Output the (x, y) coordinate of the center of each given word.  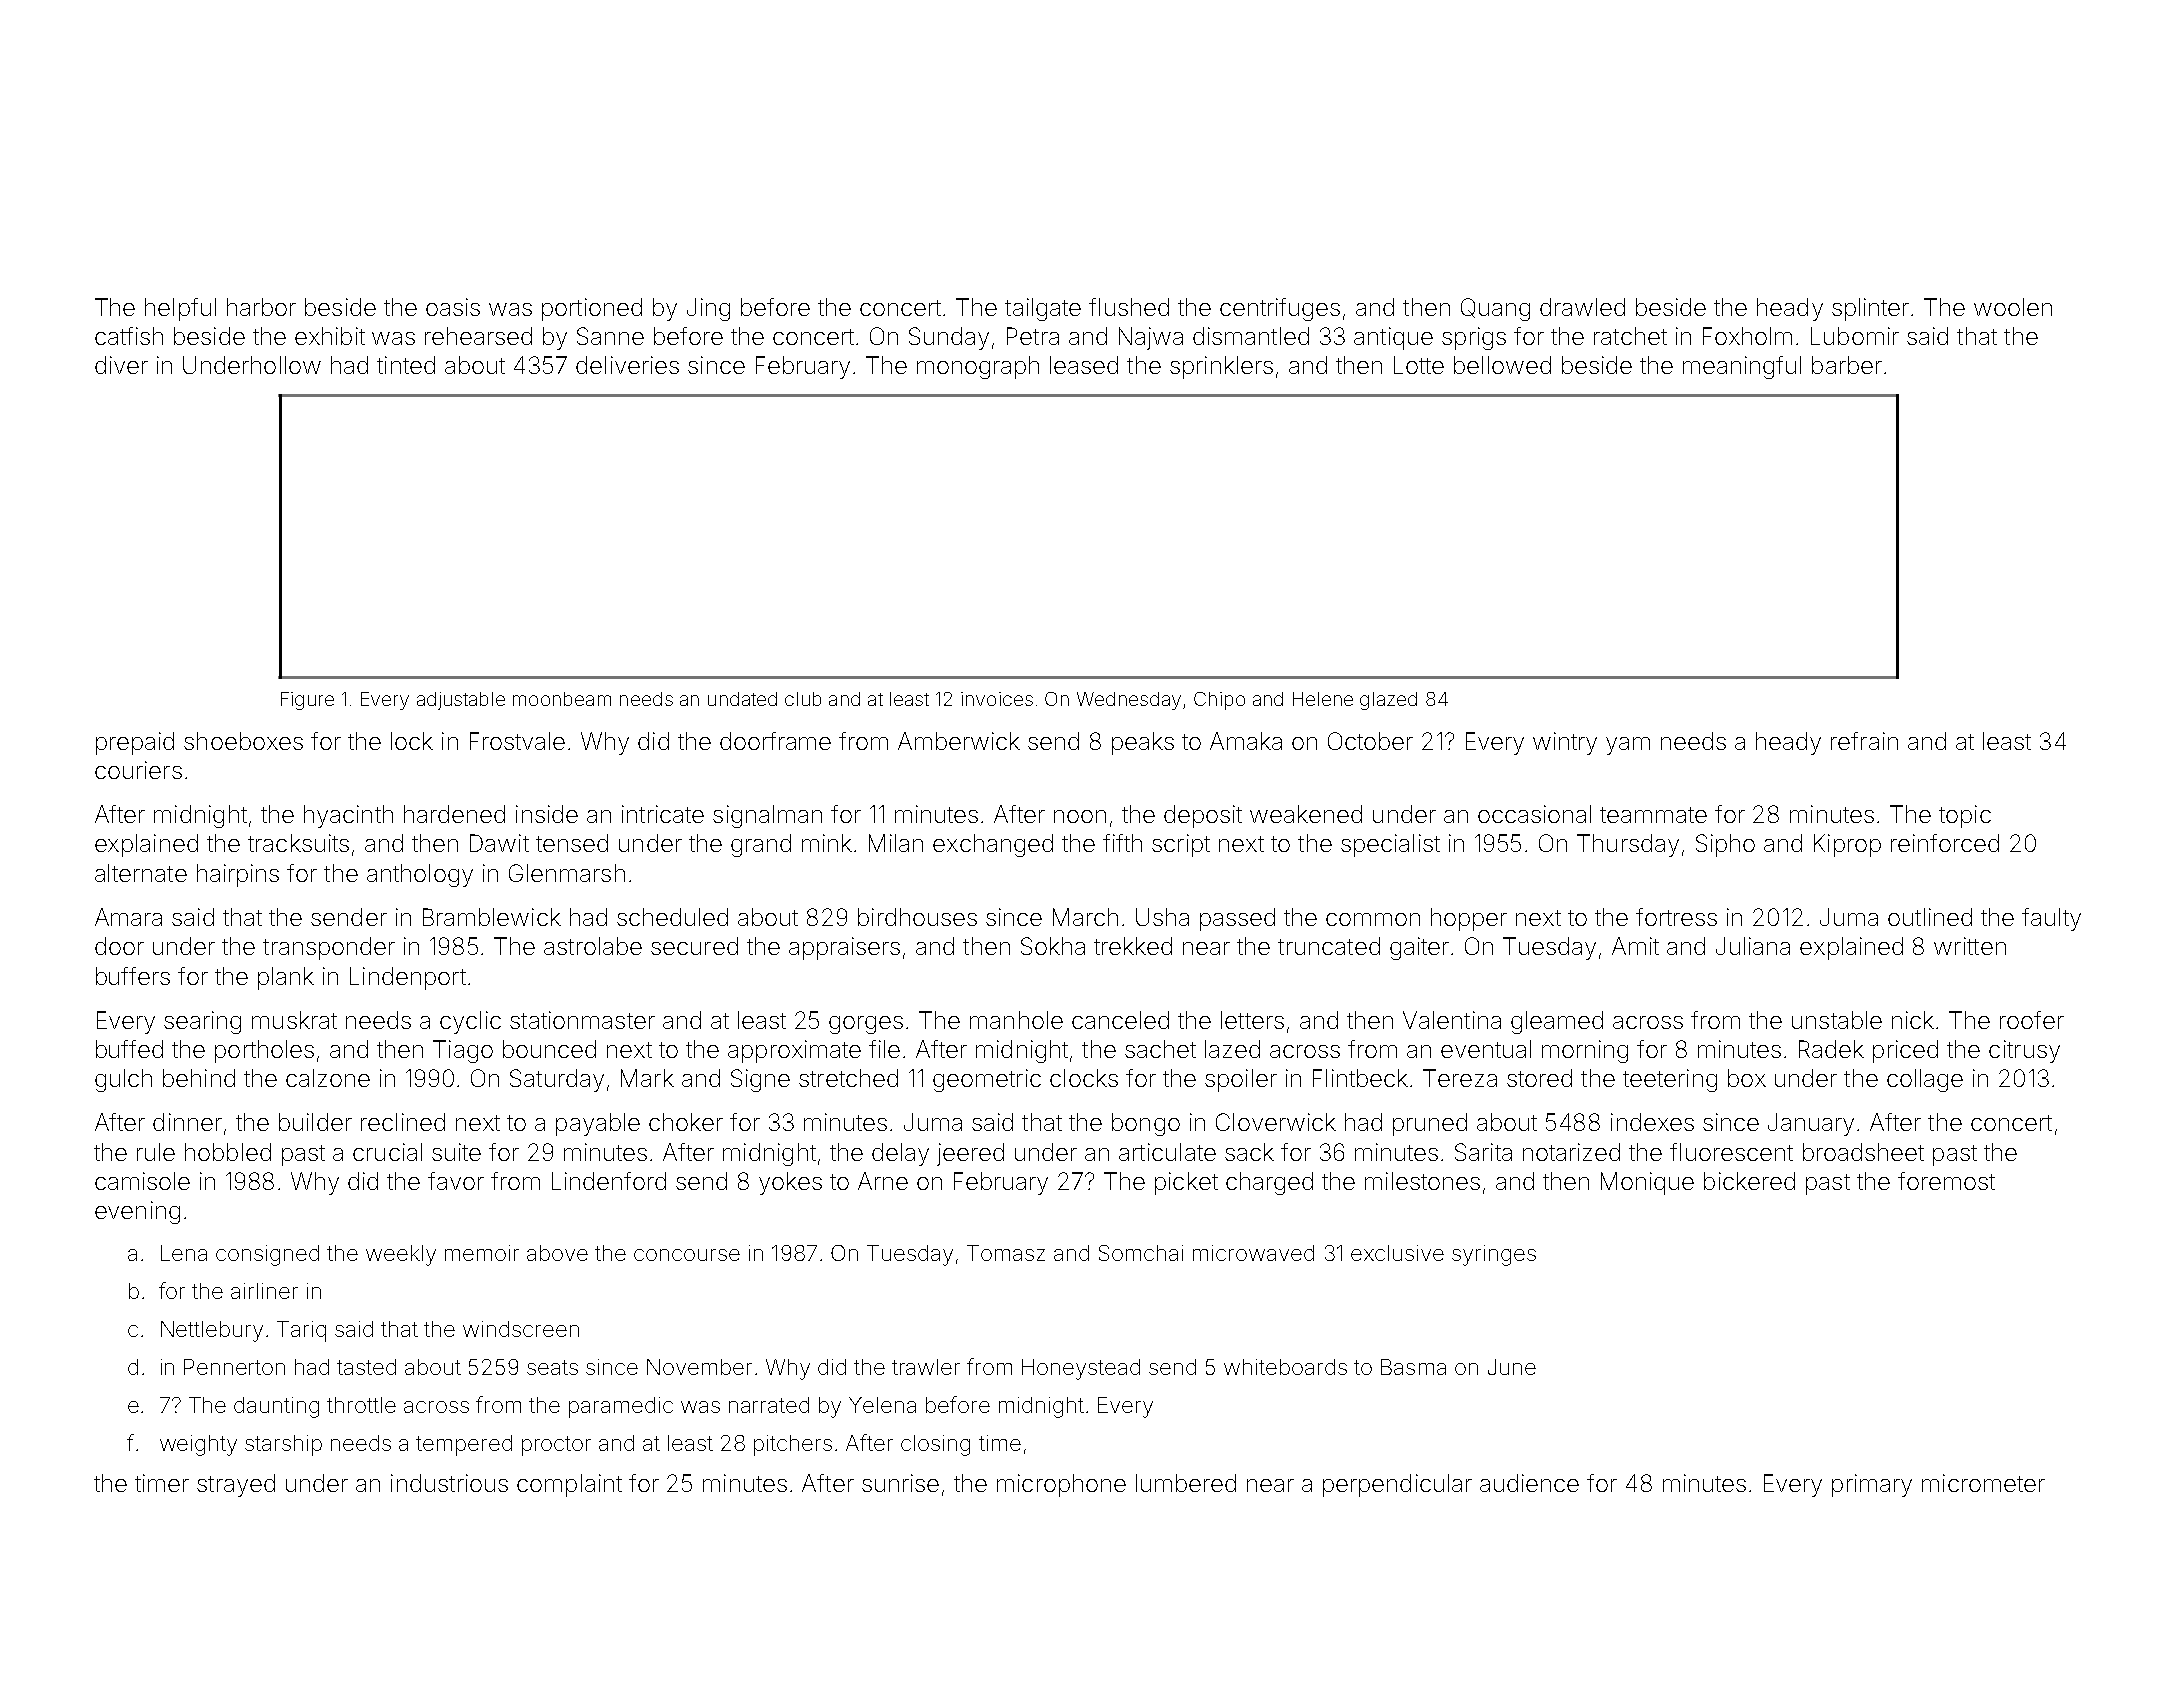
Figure (307, 701)
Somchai (1141, 1253)
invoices (997, 699)
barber (1847, 365)
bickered (1749, 1181)
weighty (198, 1445)
